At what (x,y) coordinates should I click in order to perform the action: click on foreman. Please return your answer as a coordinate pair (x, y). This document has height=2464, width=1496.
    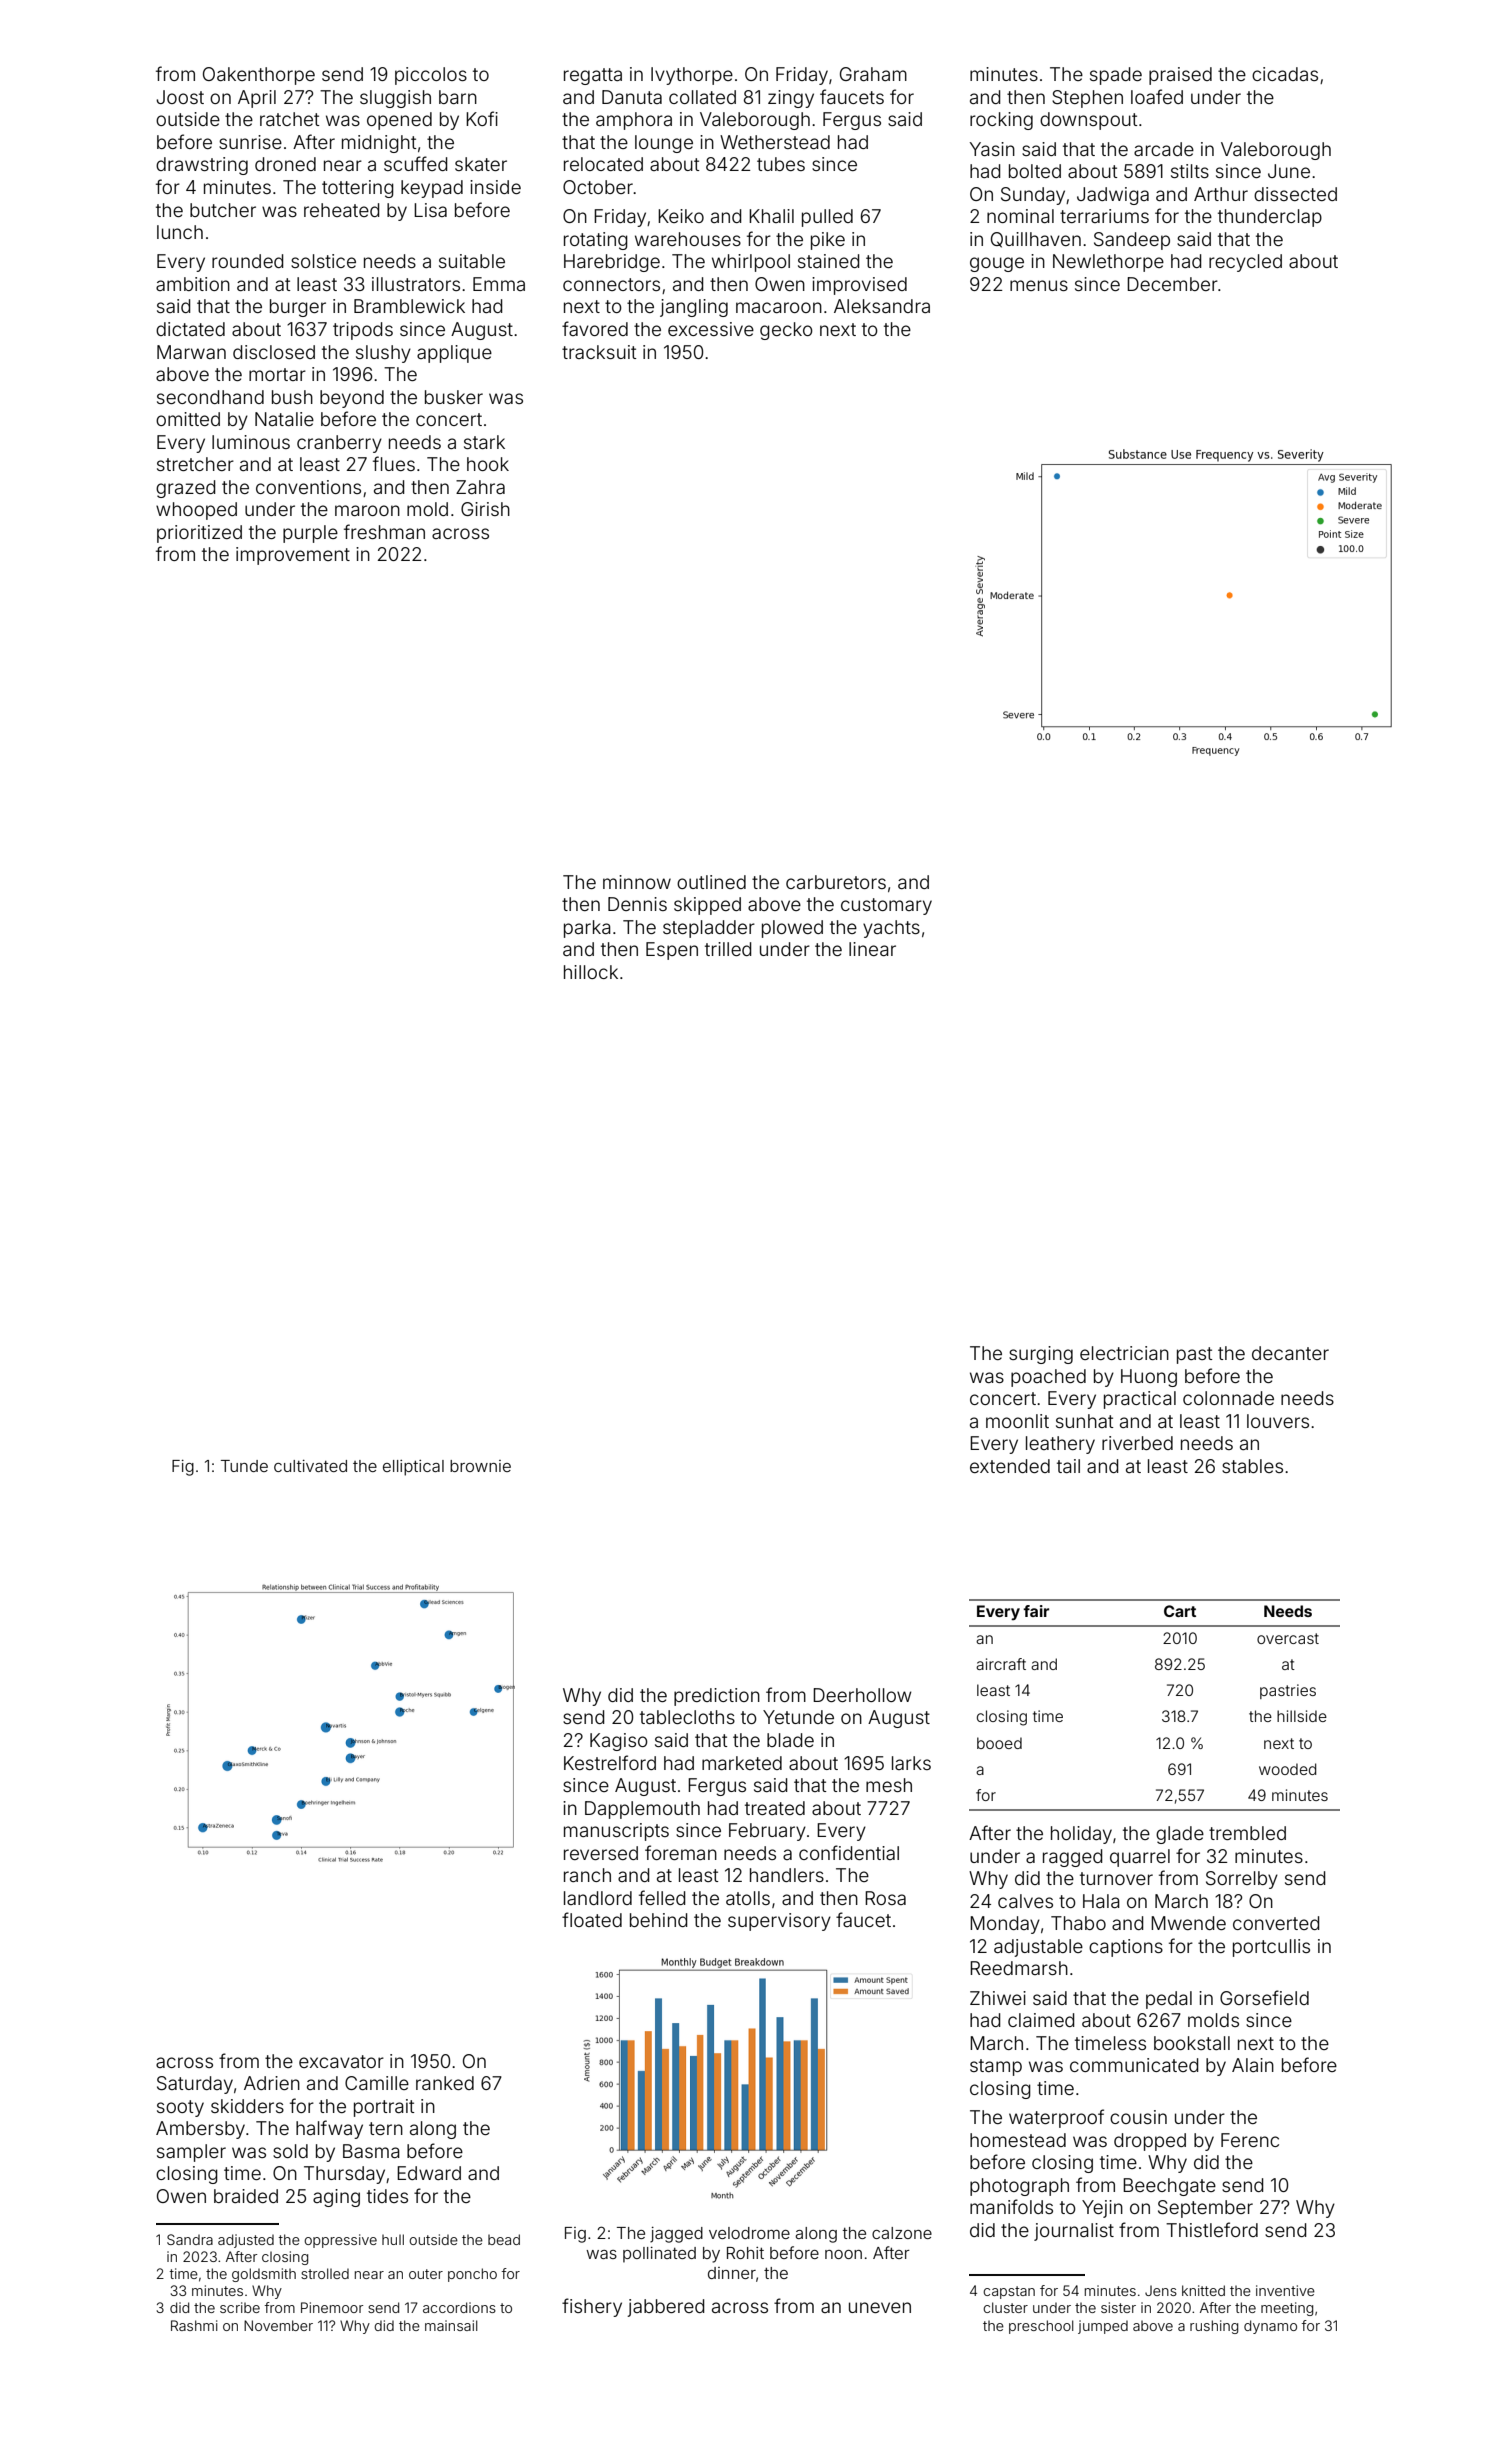
    Looking at the image, I should click on (681, 1852).
